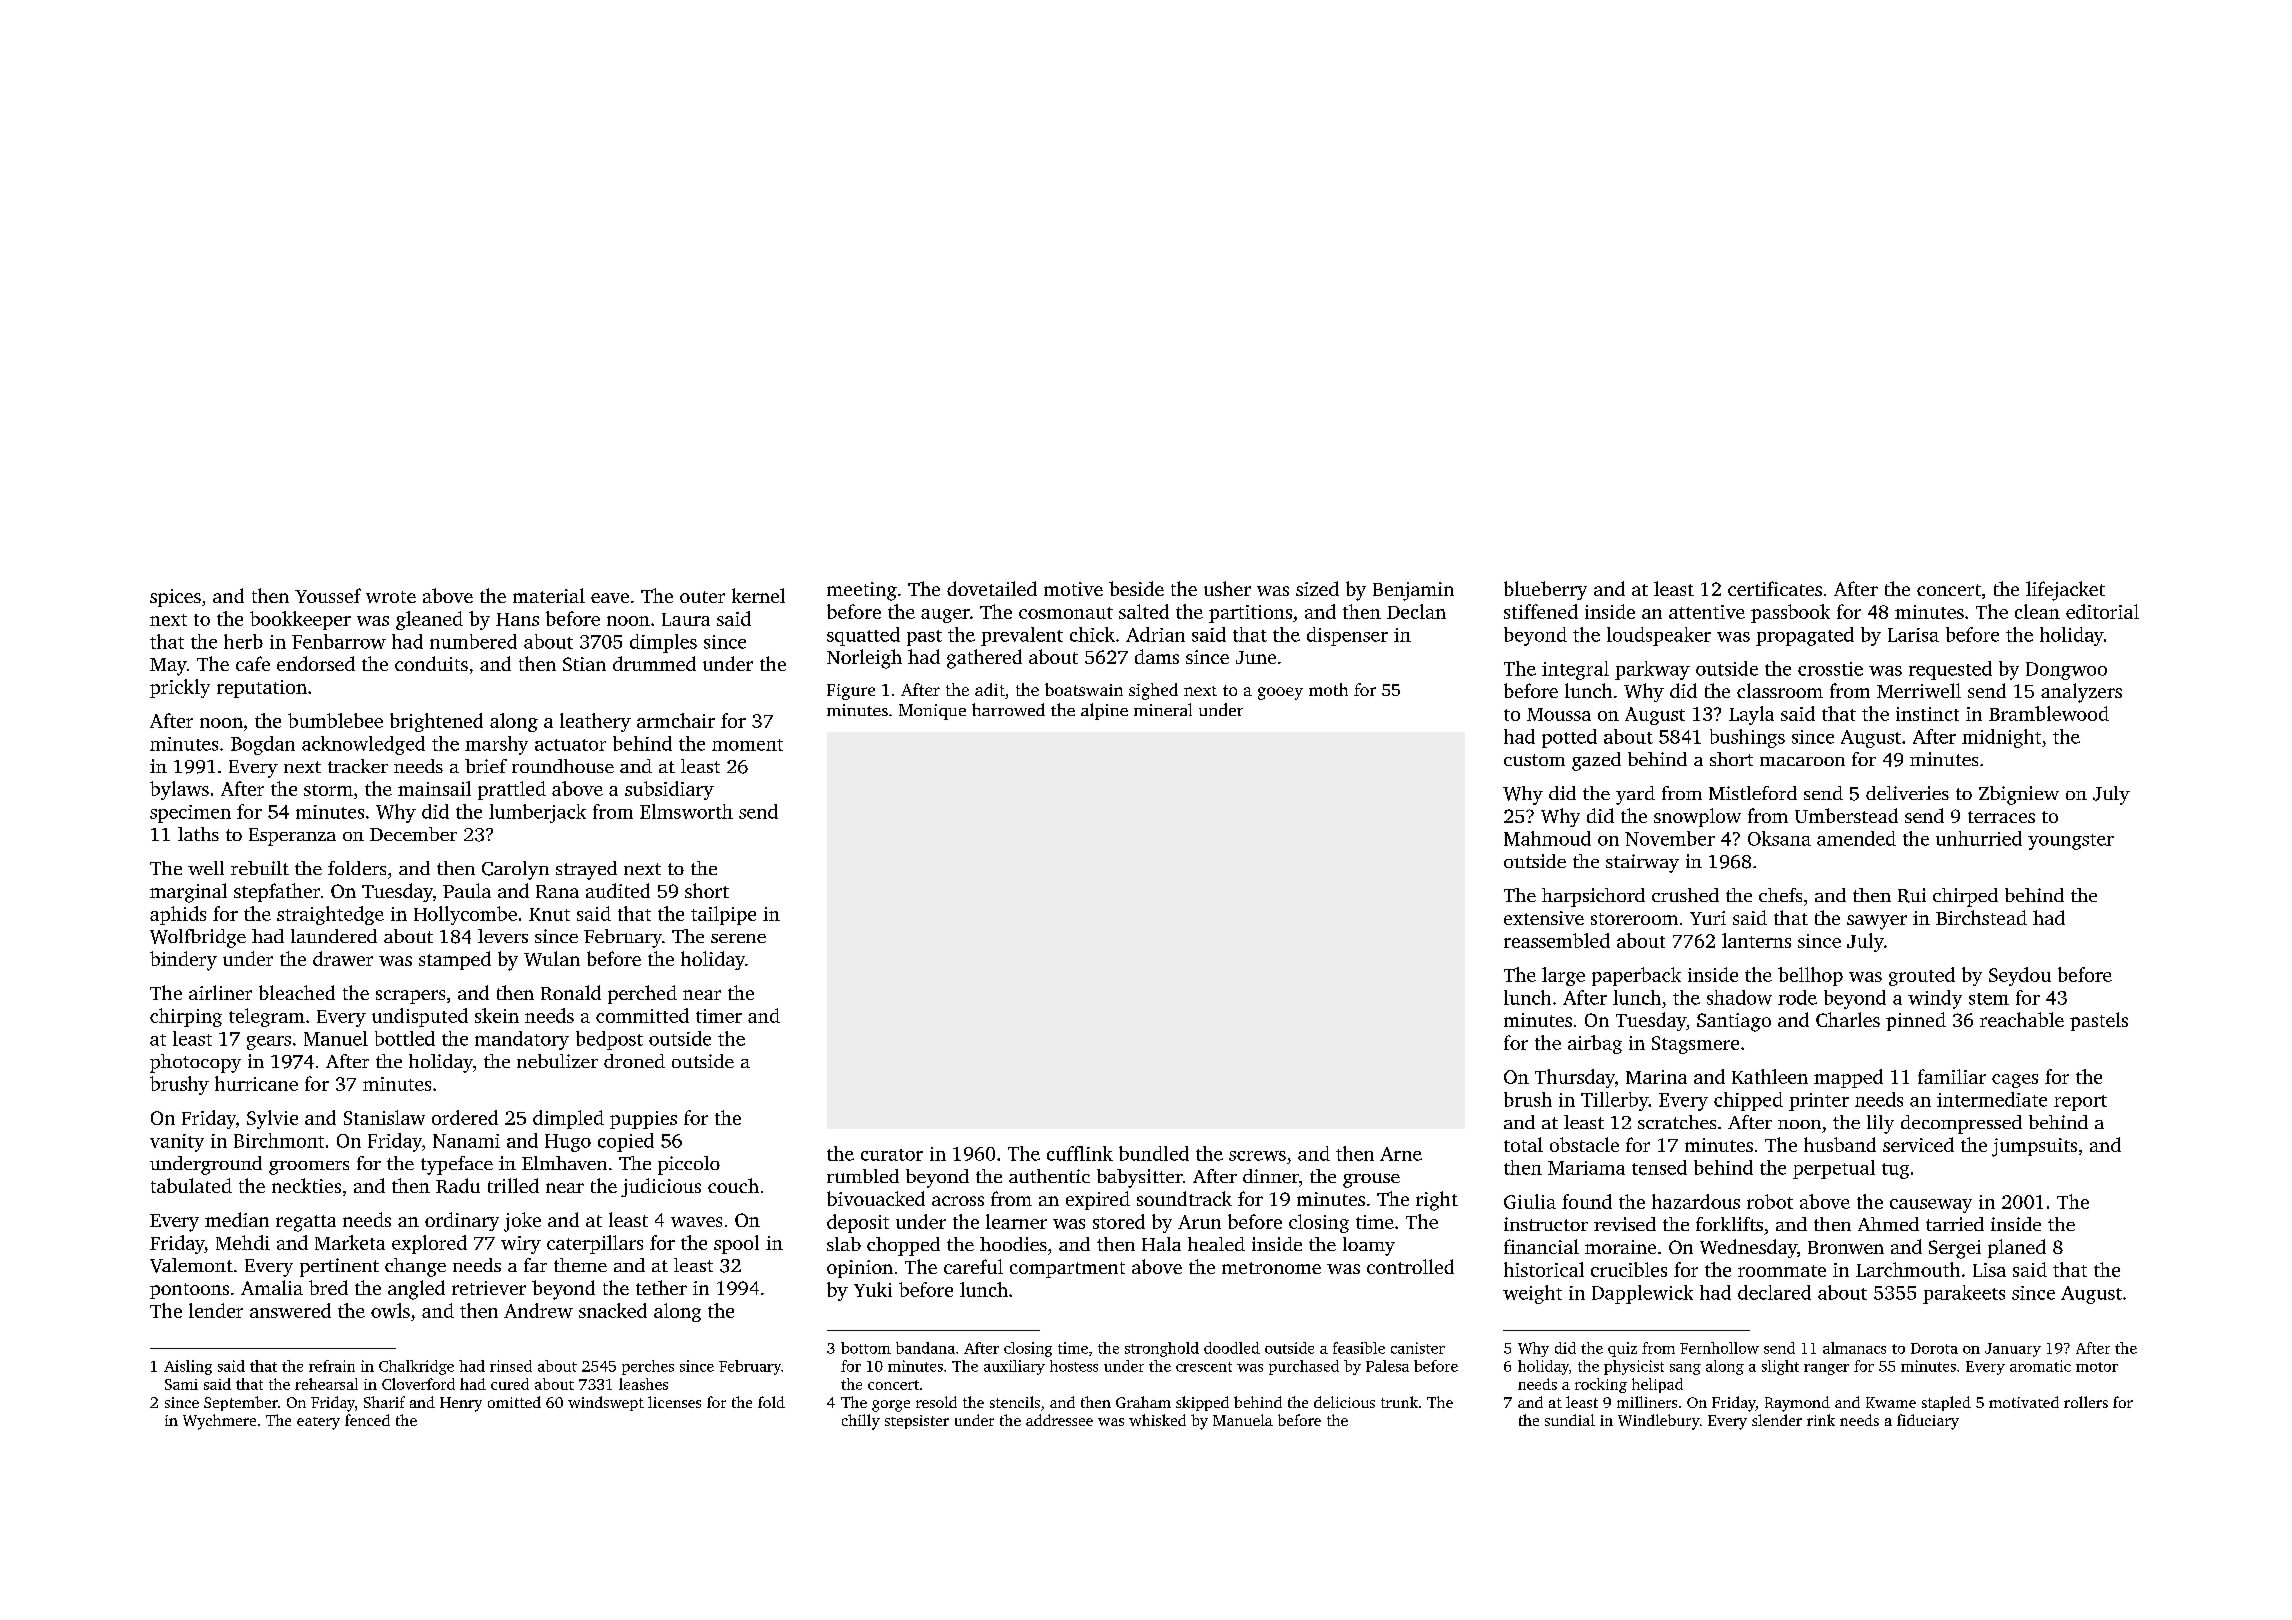 Image resolution: width=2292 pixels, height=1620 pixels. Describe the element at coordinates (1250, 614) in the image. I see `partitions` at that location.
